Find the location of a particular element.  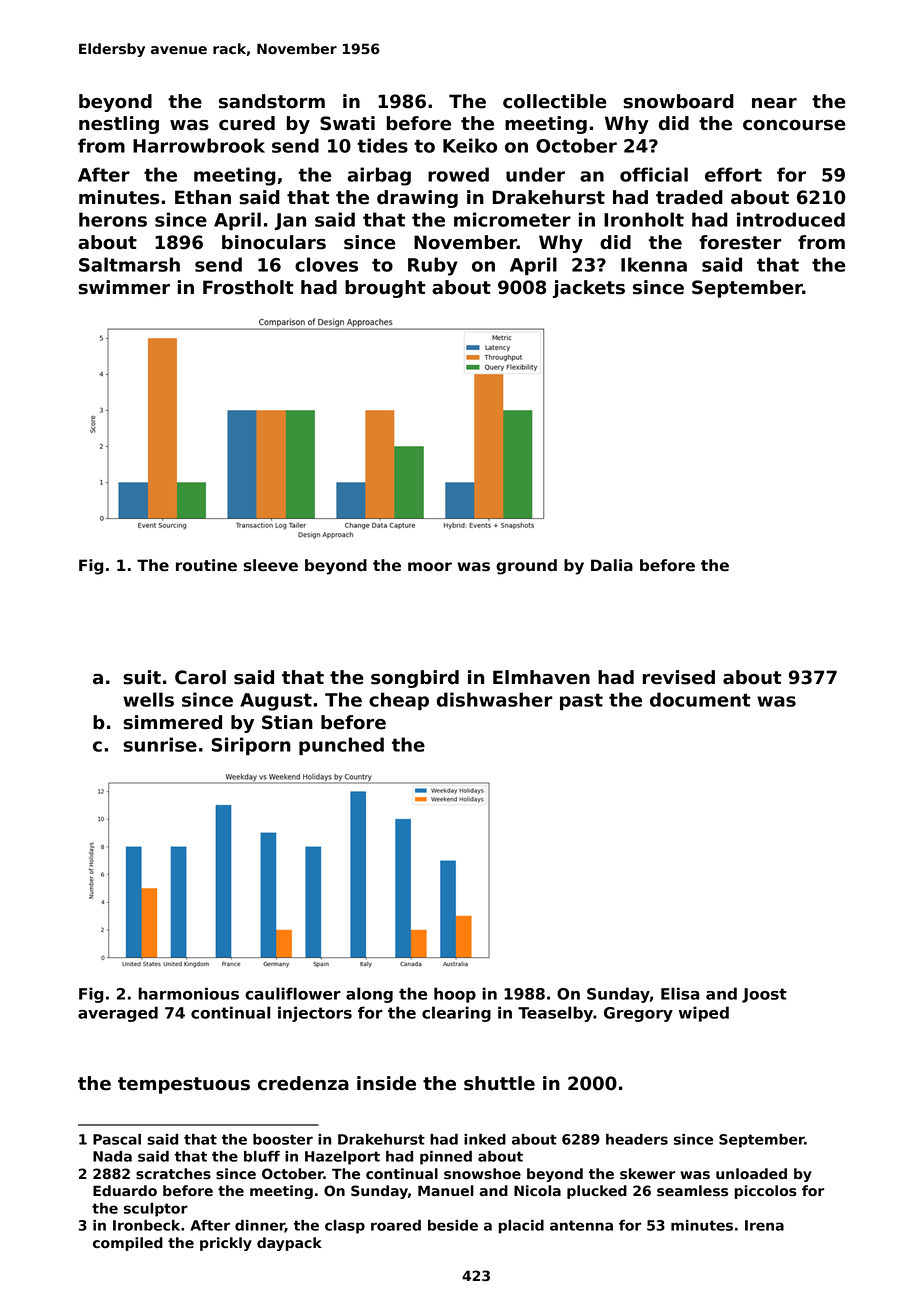

swimmer is located at coordinates (124, 287).
